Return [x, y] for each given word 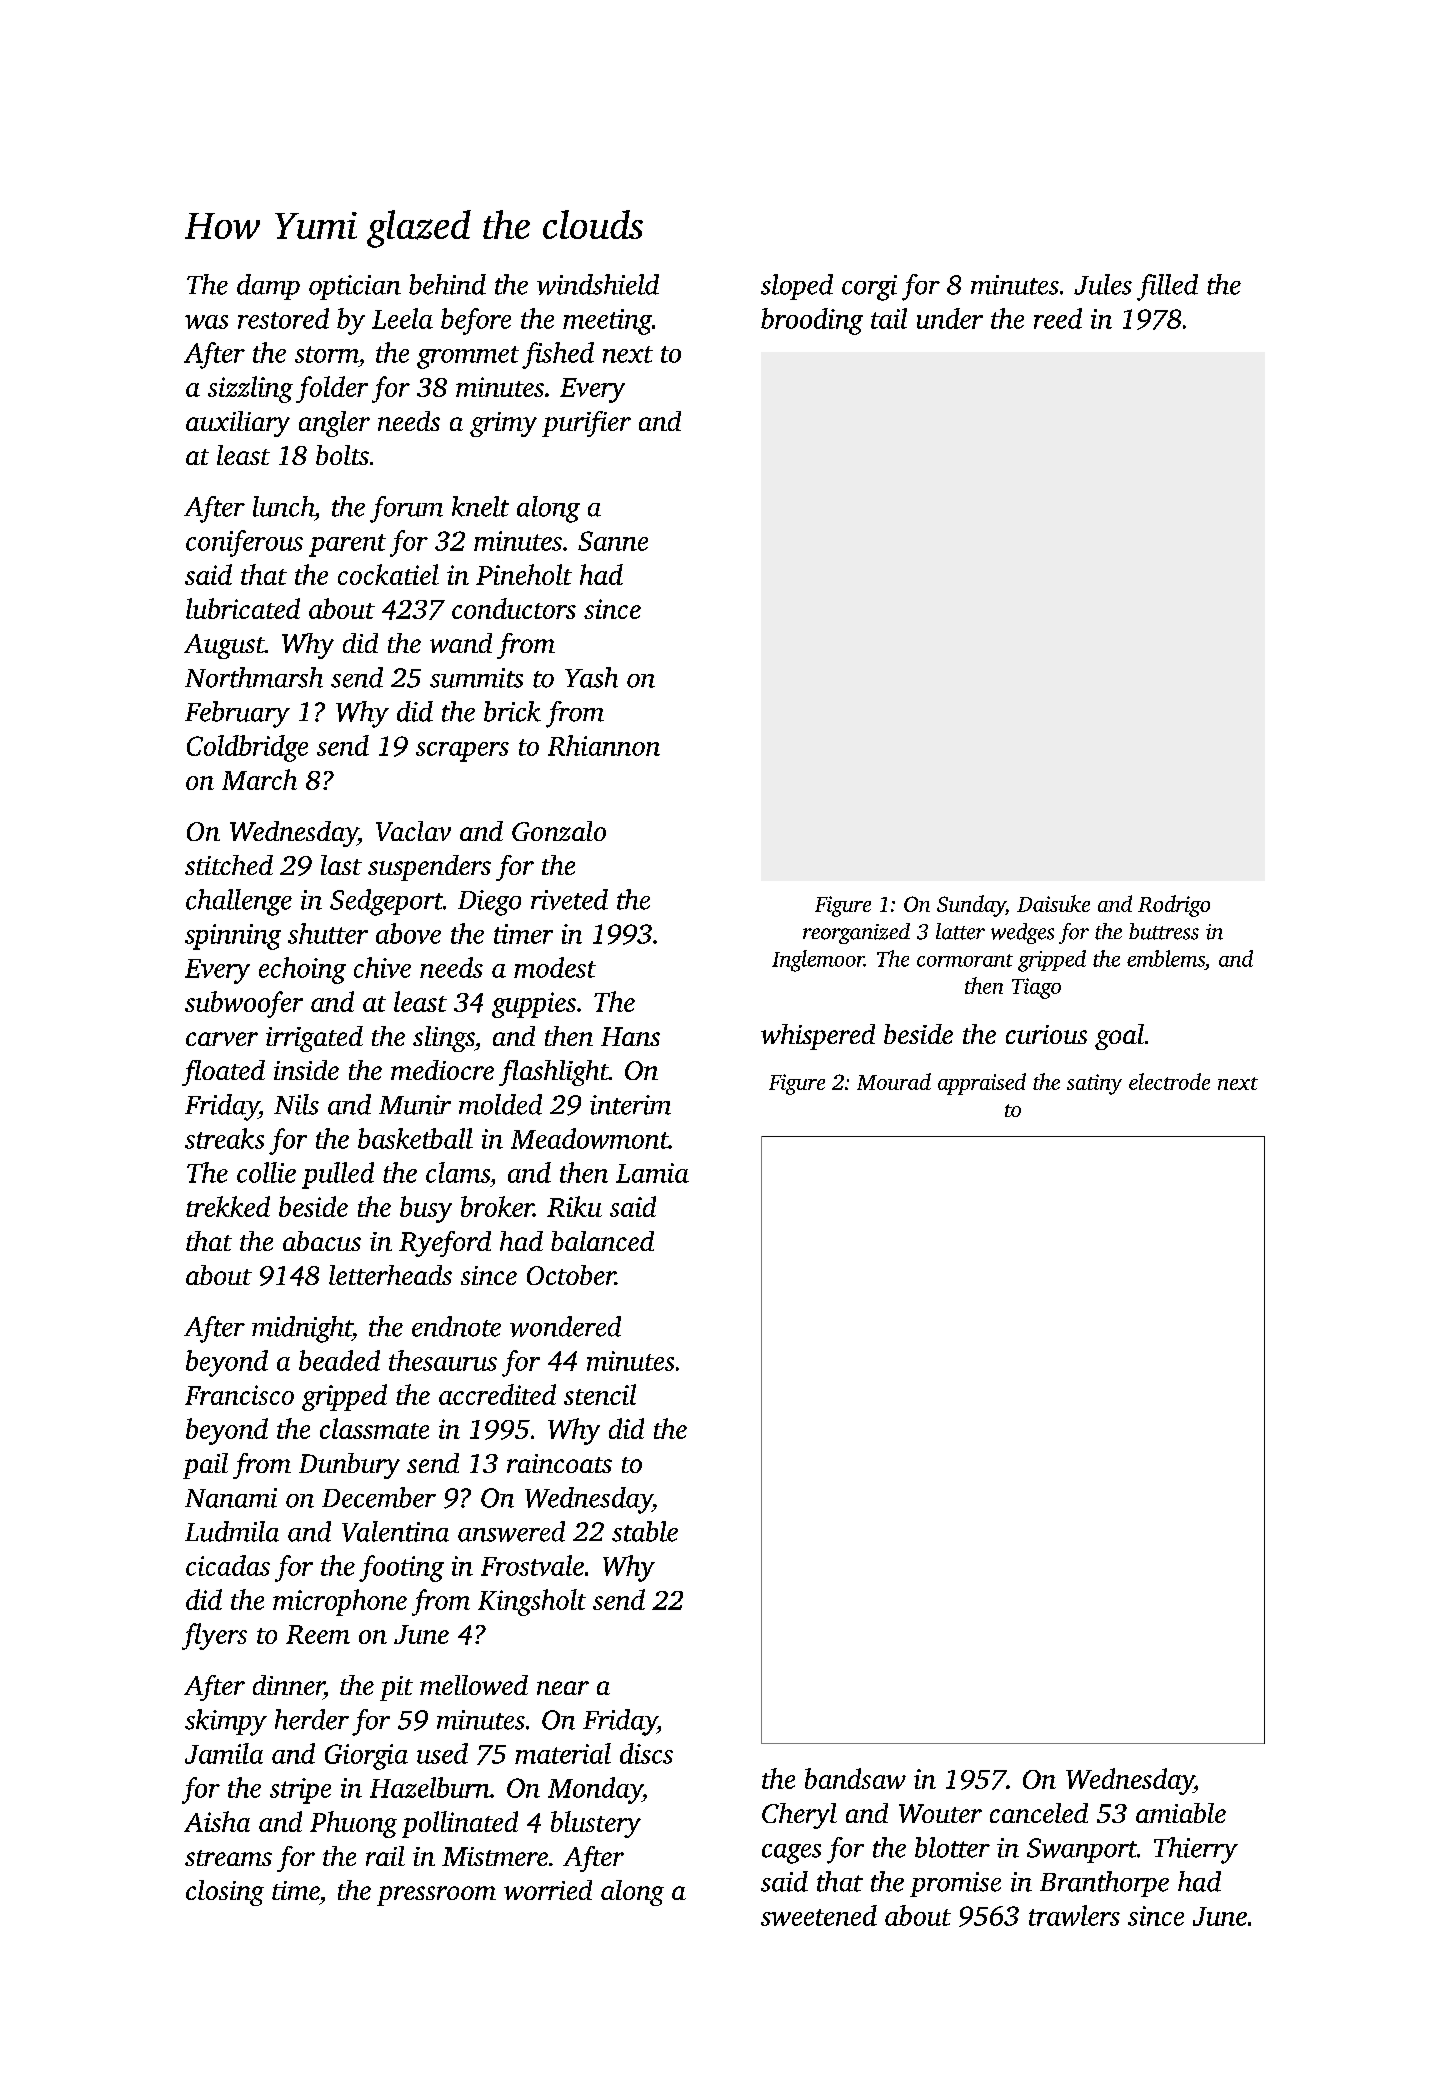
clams [458, 1172]
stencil [600, 1394]
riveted [569, 899]
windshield [598, 284]
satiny [1094, 1084]
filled [1167, 287]
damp [268, 287]
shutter [328, 933]
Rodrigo [1174, 906]
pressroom [436, 1896]
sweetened [819, 1915]
